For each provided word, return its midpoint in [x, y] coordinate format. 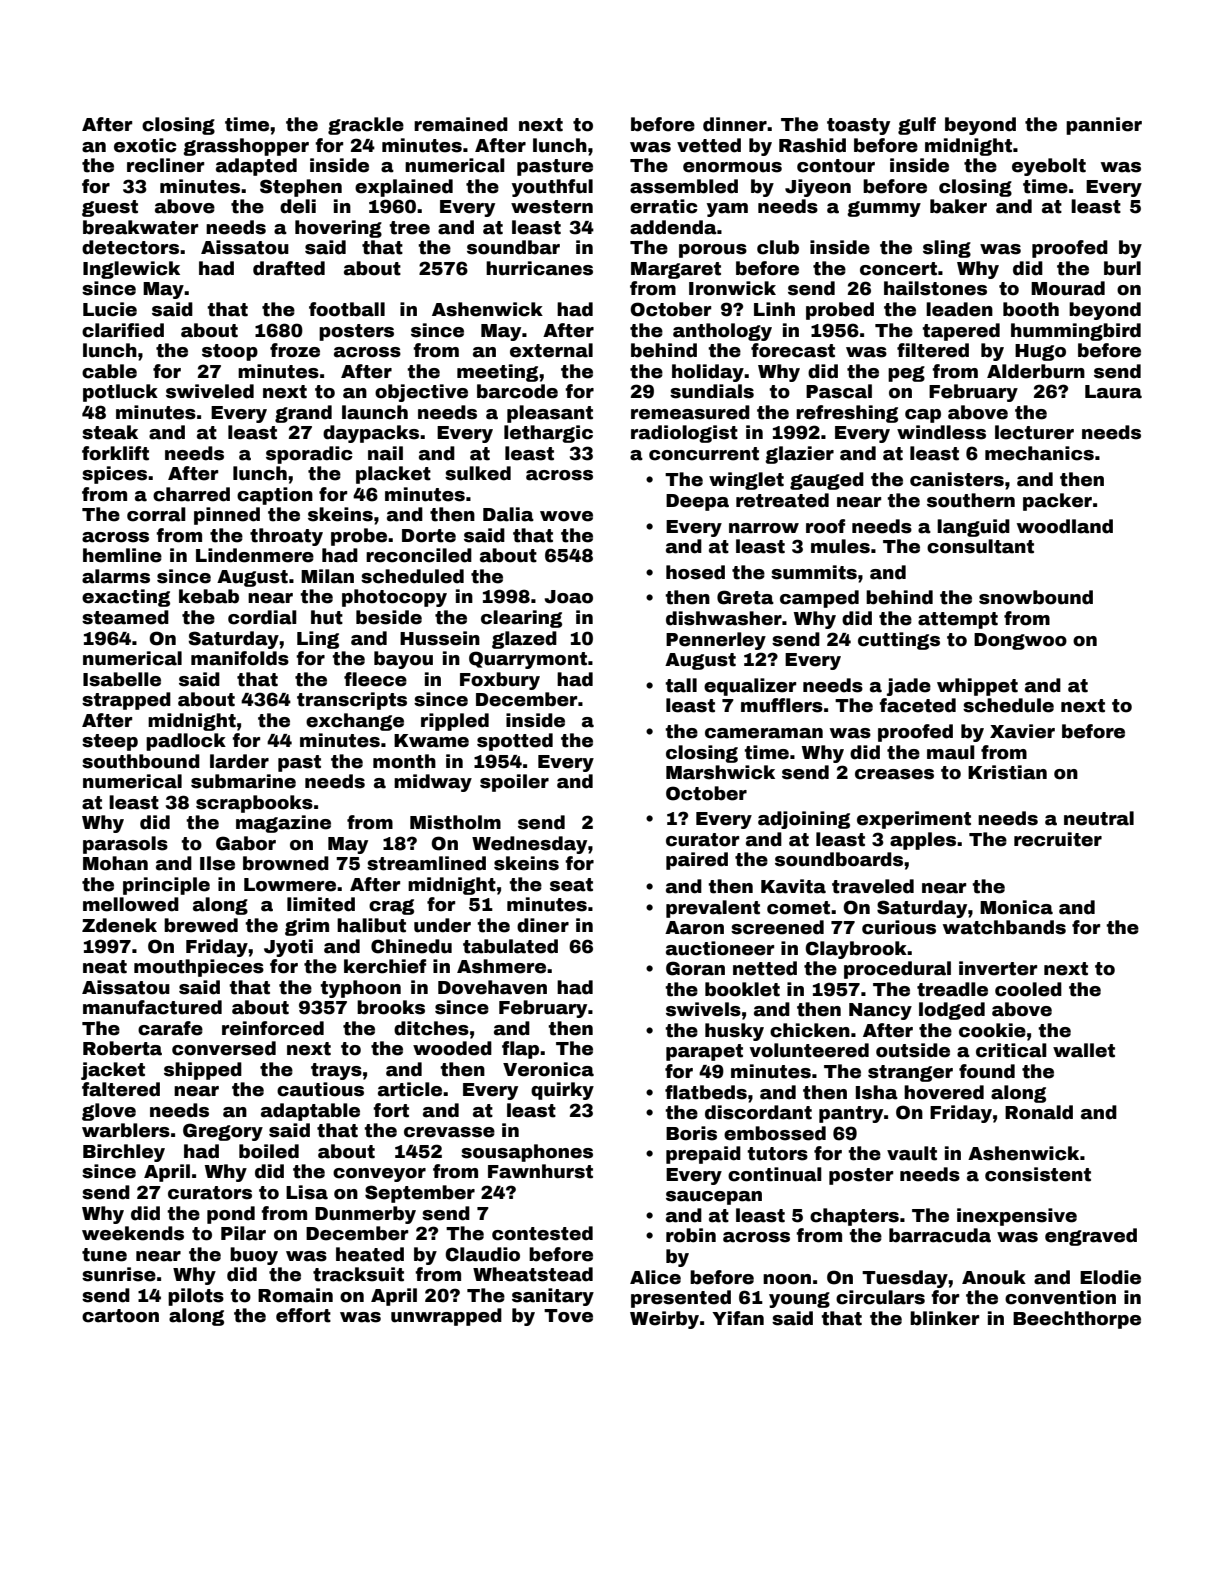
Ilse [217, 863]
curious [899, 927]
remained [461, 124]
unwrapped [446, 1317]
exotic [145, 145]
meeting [497, 373]
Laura [1113, 392]
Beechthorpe [1077, 1320]
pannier [1104, 126]
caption [275, 496]
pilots [196, 1297]
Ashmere [501, 966]
